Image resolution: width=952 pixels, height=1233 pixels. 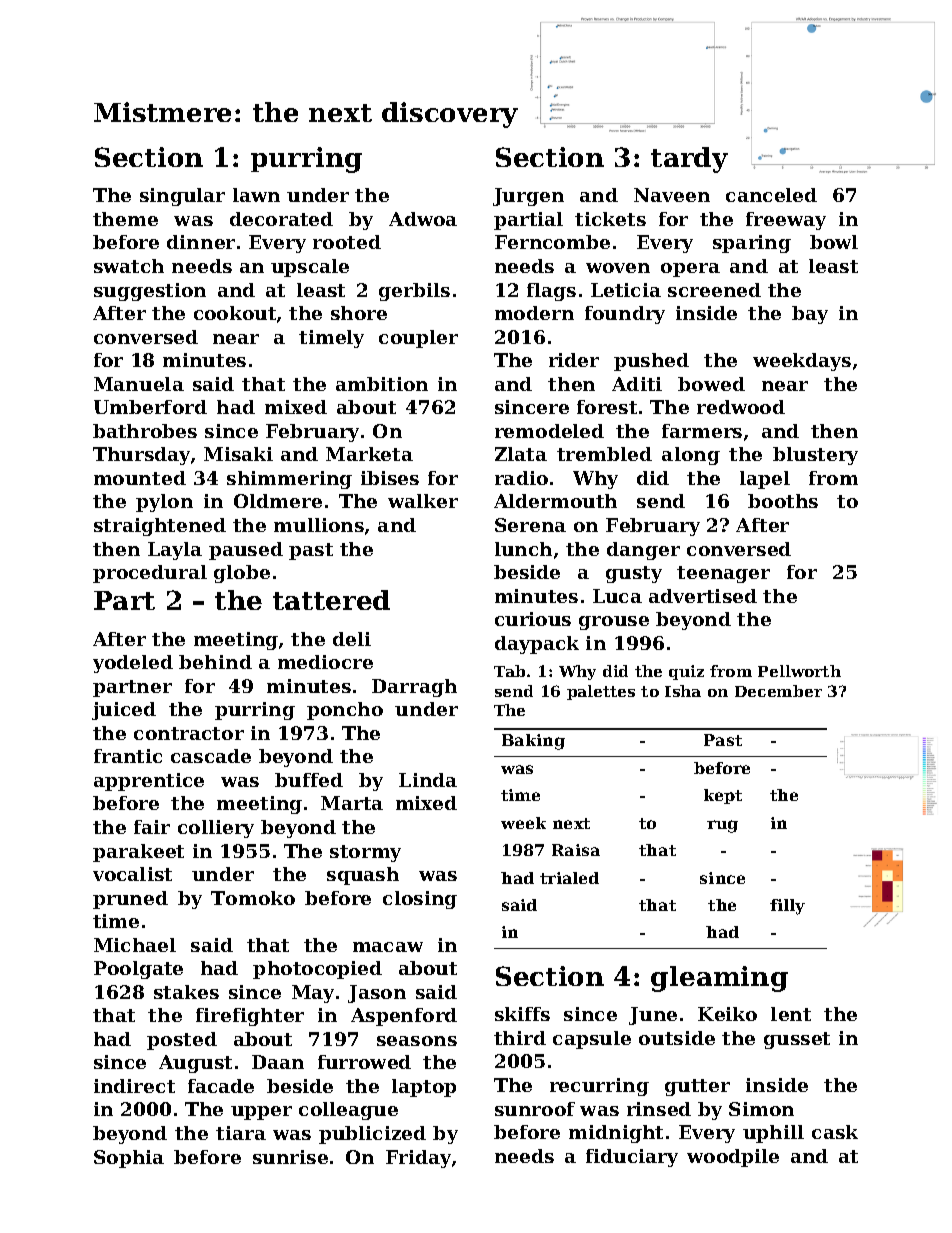 I want to click on Jurgen, so click(x=528, y=197).
